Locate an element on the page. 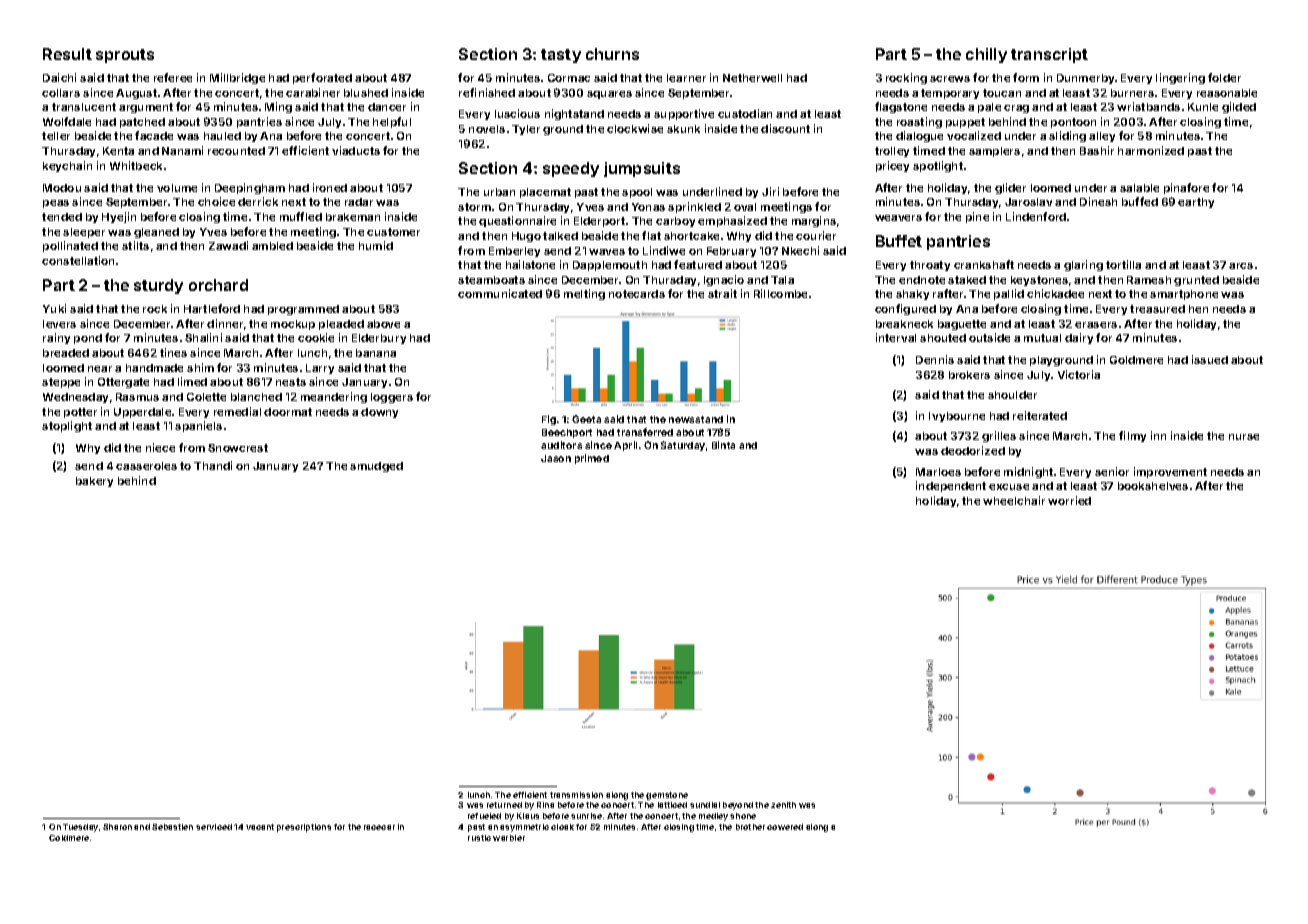  nurse is located at coordinates (1244, 437).
